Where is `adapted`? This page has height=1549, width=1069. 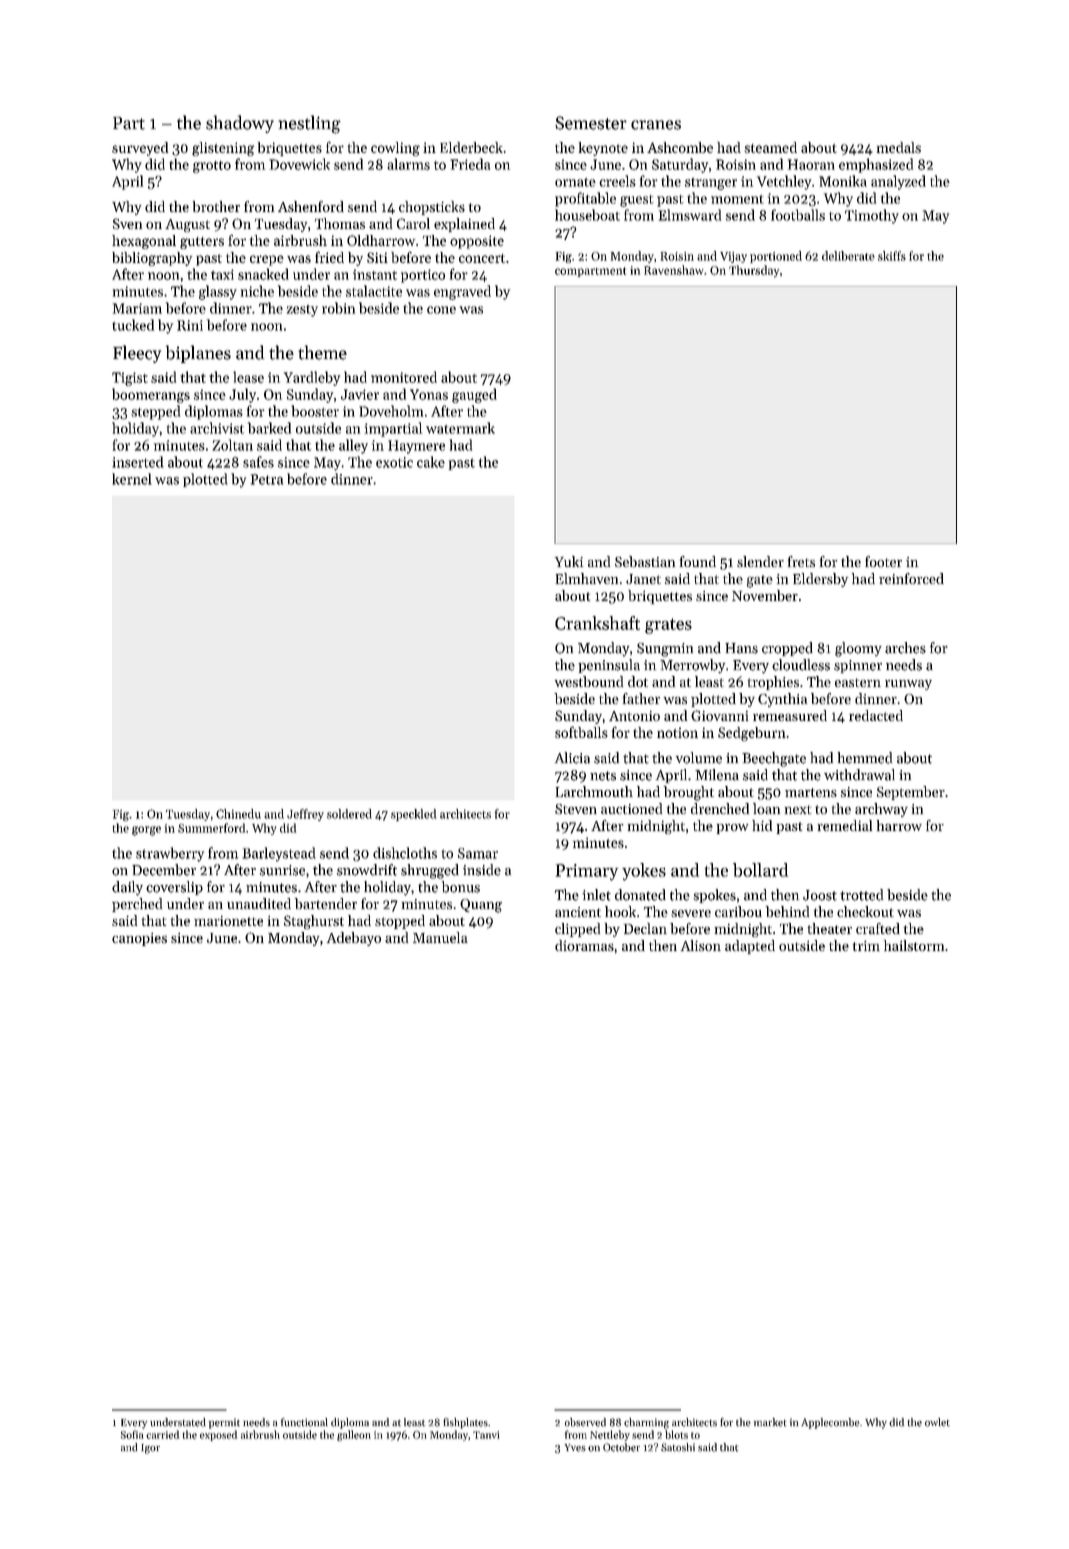
adapted is located at coordinates (750, 947).
